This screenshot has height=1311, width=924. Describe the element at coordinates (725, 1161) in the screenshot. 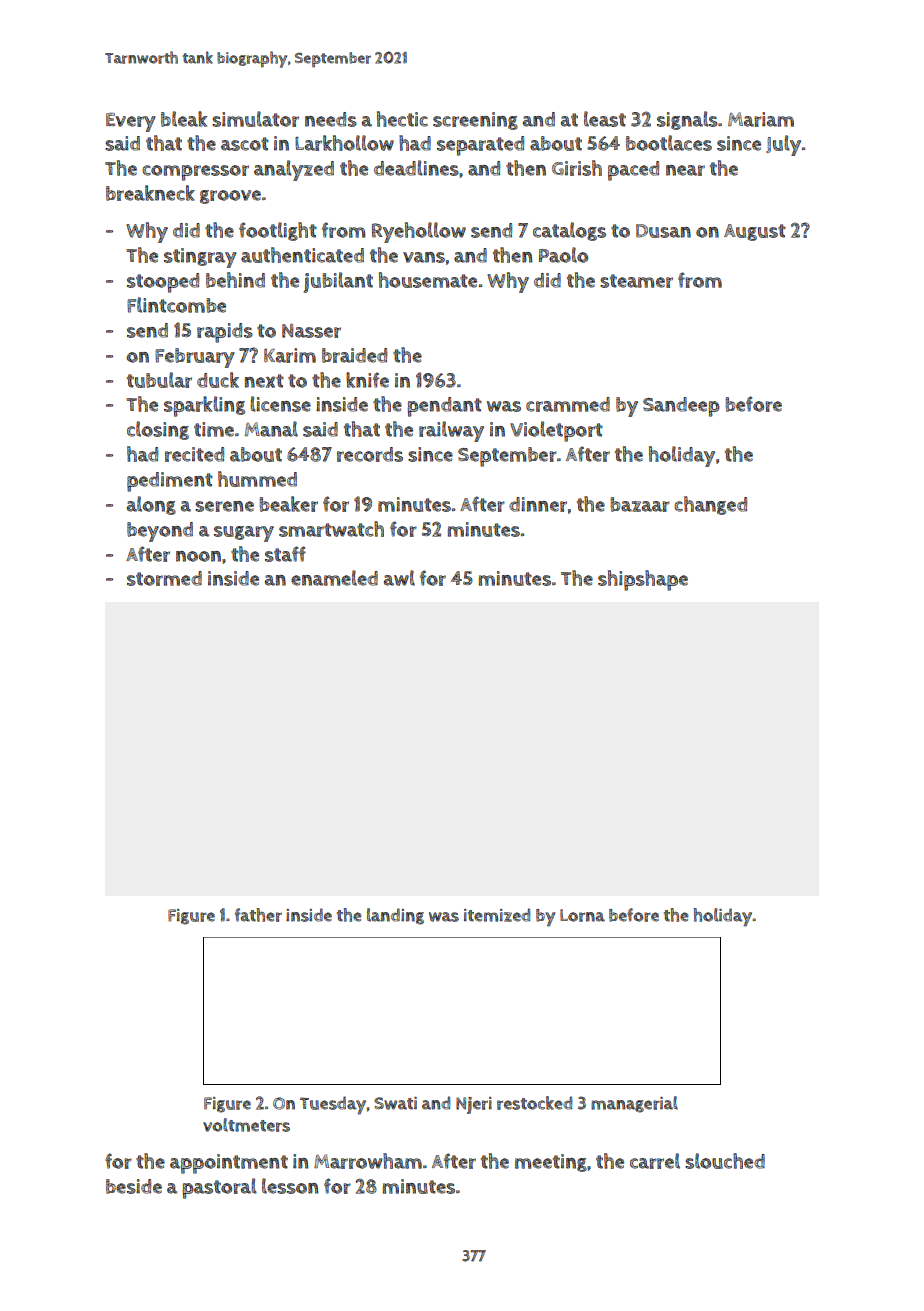

I see `slouched` at that location.
